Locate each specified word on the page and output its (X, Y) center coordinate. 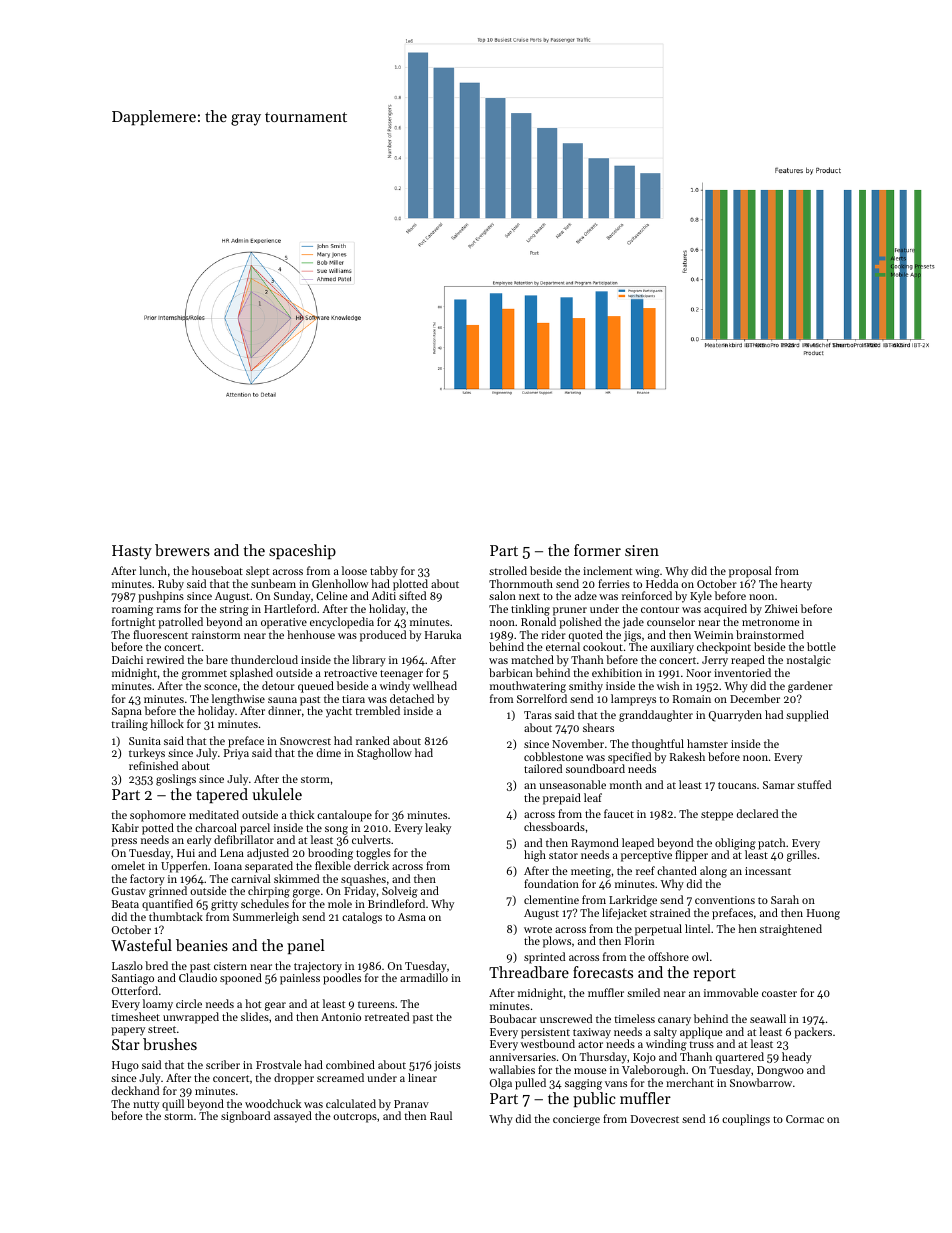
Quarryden (735, 716)
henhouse (311, 634)
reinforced (647, 595)
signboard (245, 1117)
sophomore (158, 816)
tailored (543, 768)
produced (383, 636)
